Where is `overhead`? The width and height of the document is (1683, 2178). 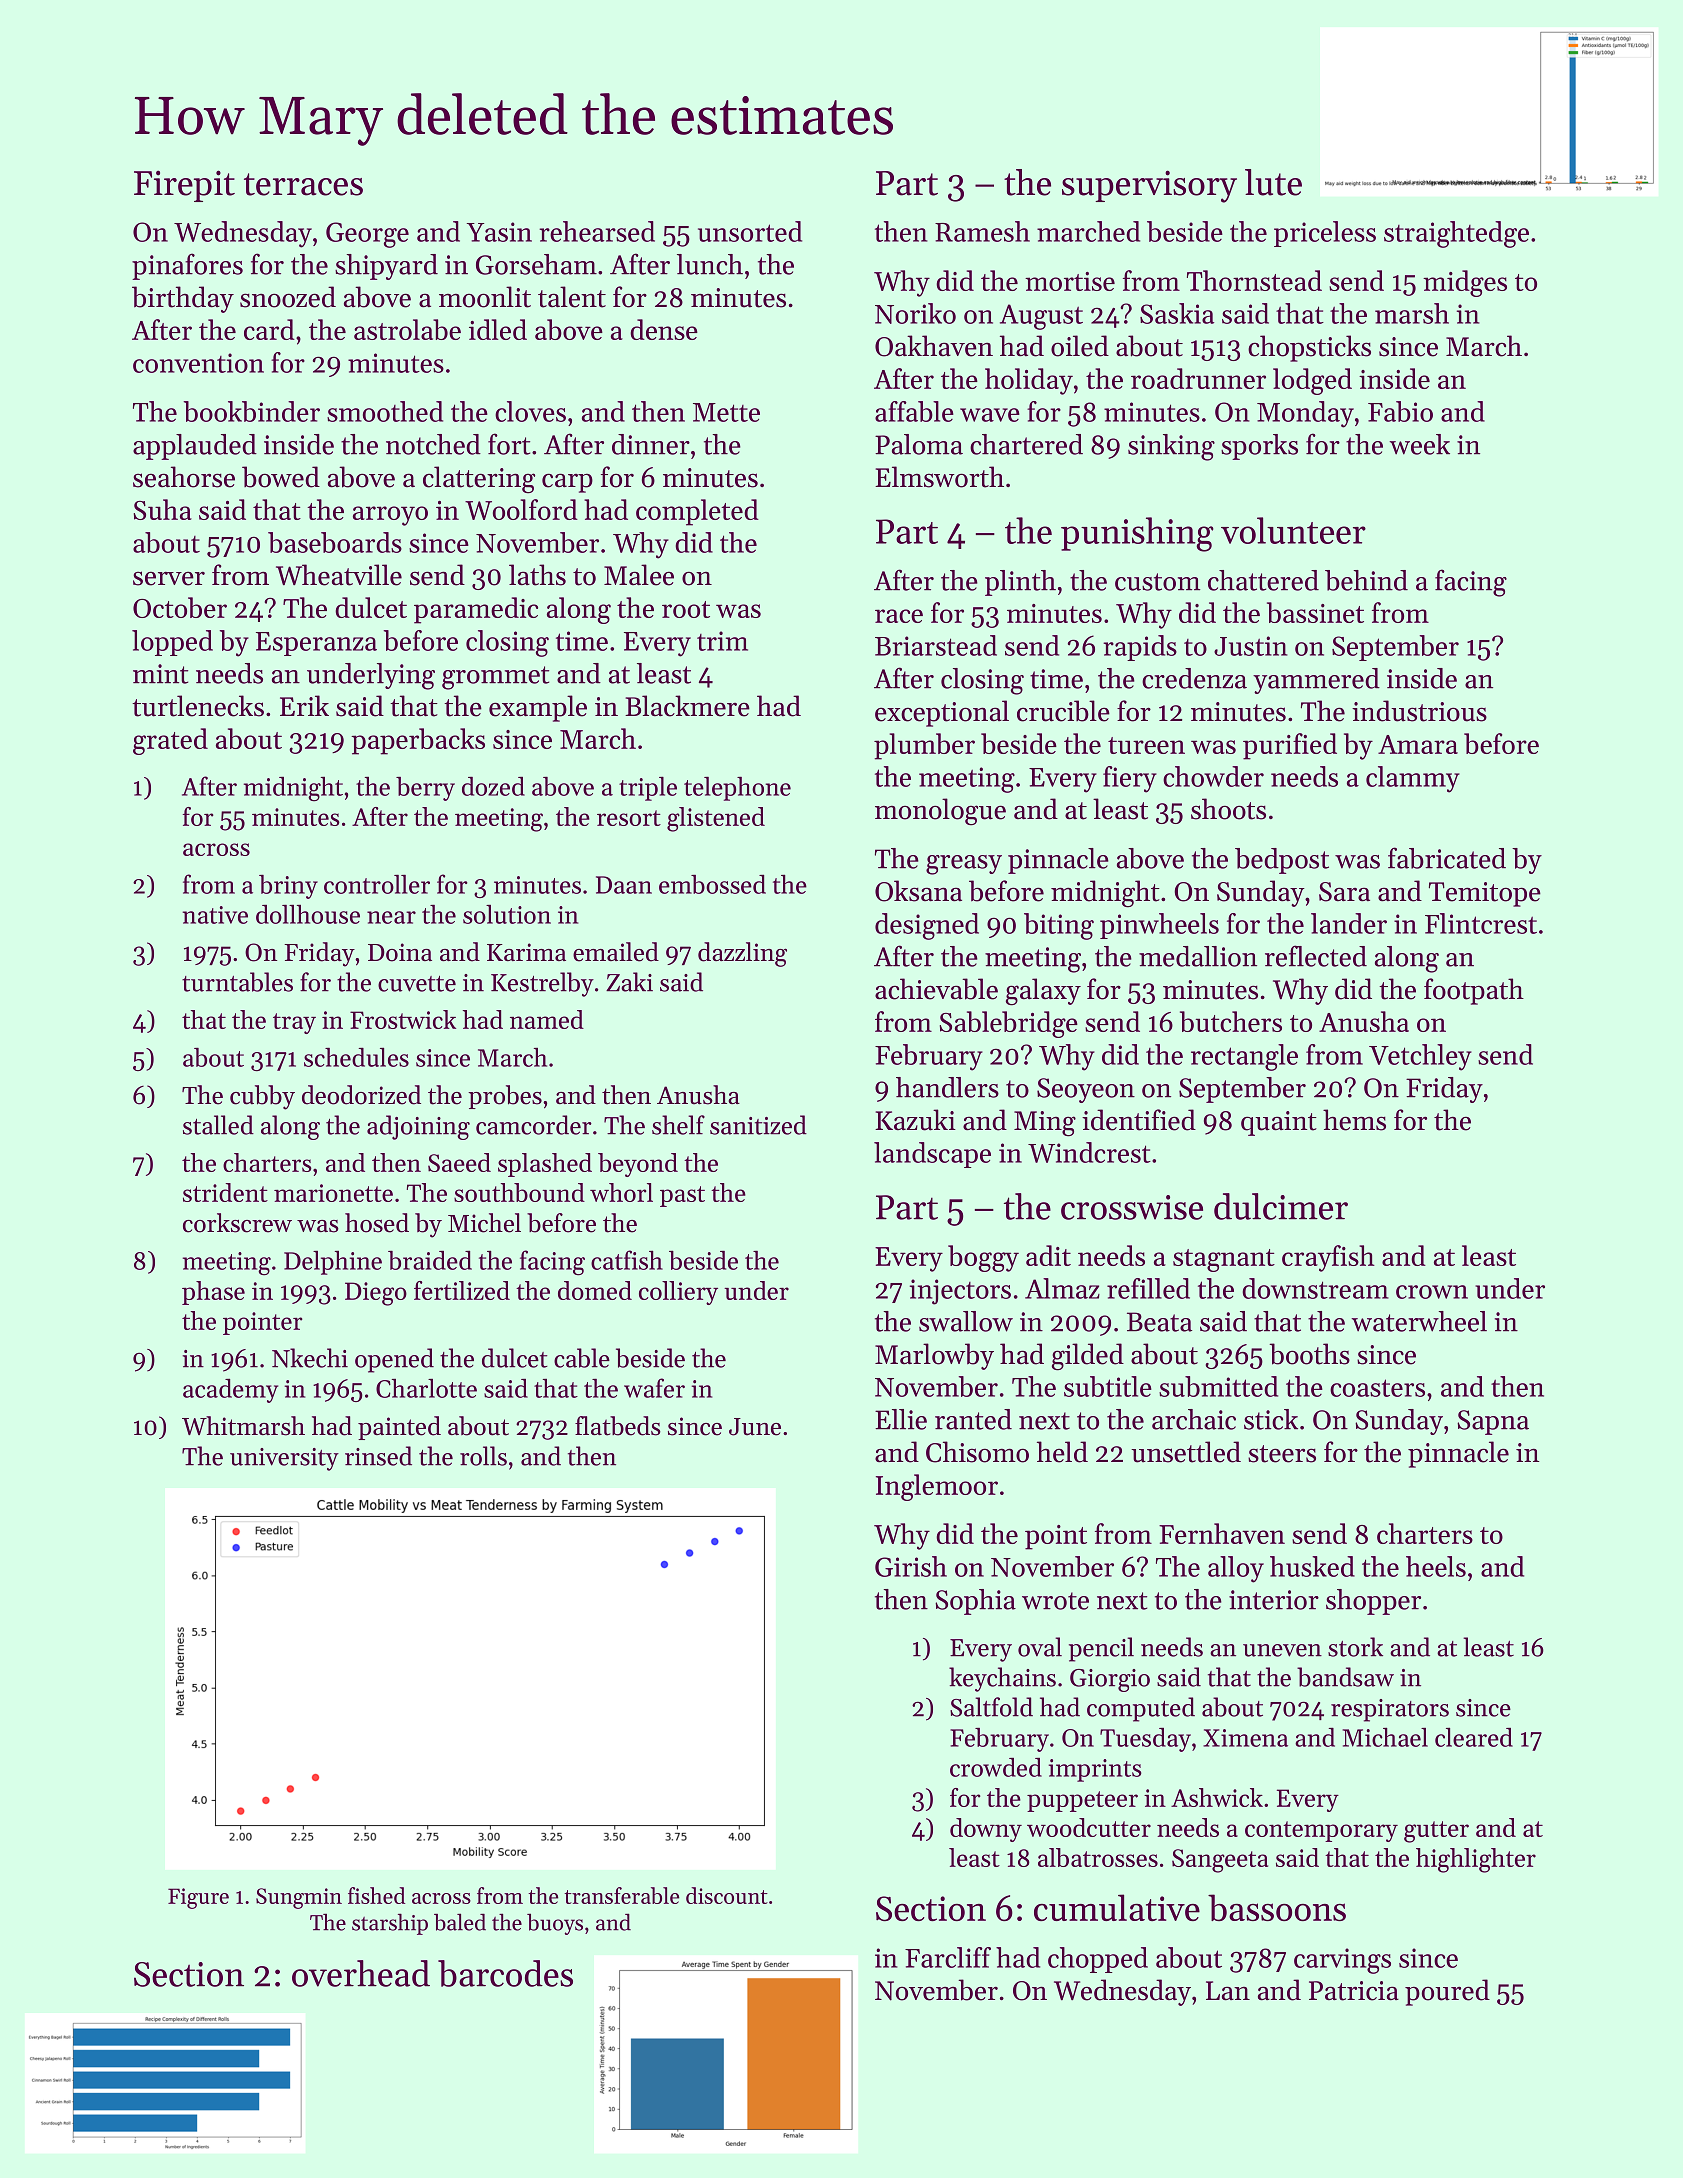 overhead is located at coordinates (361, 1973).
